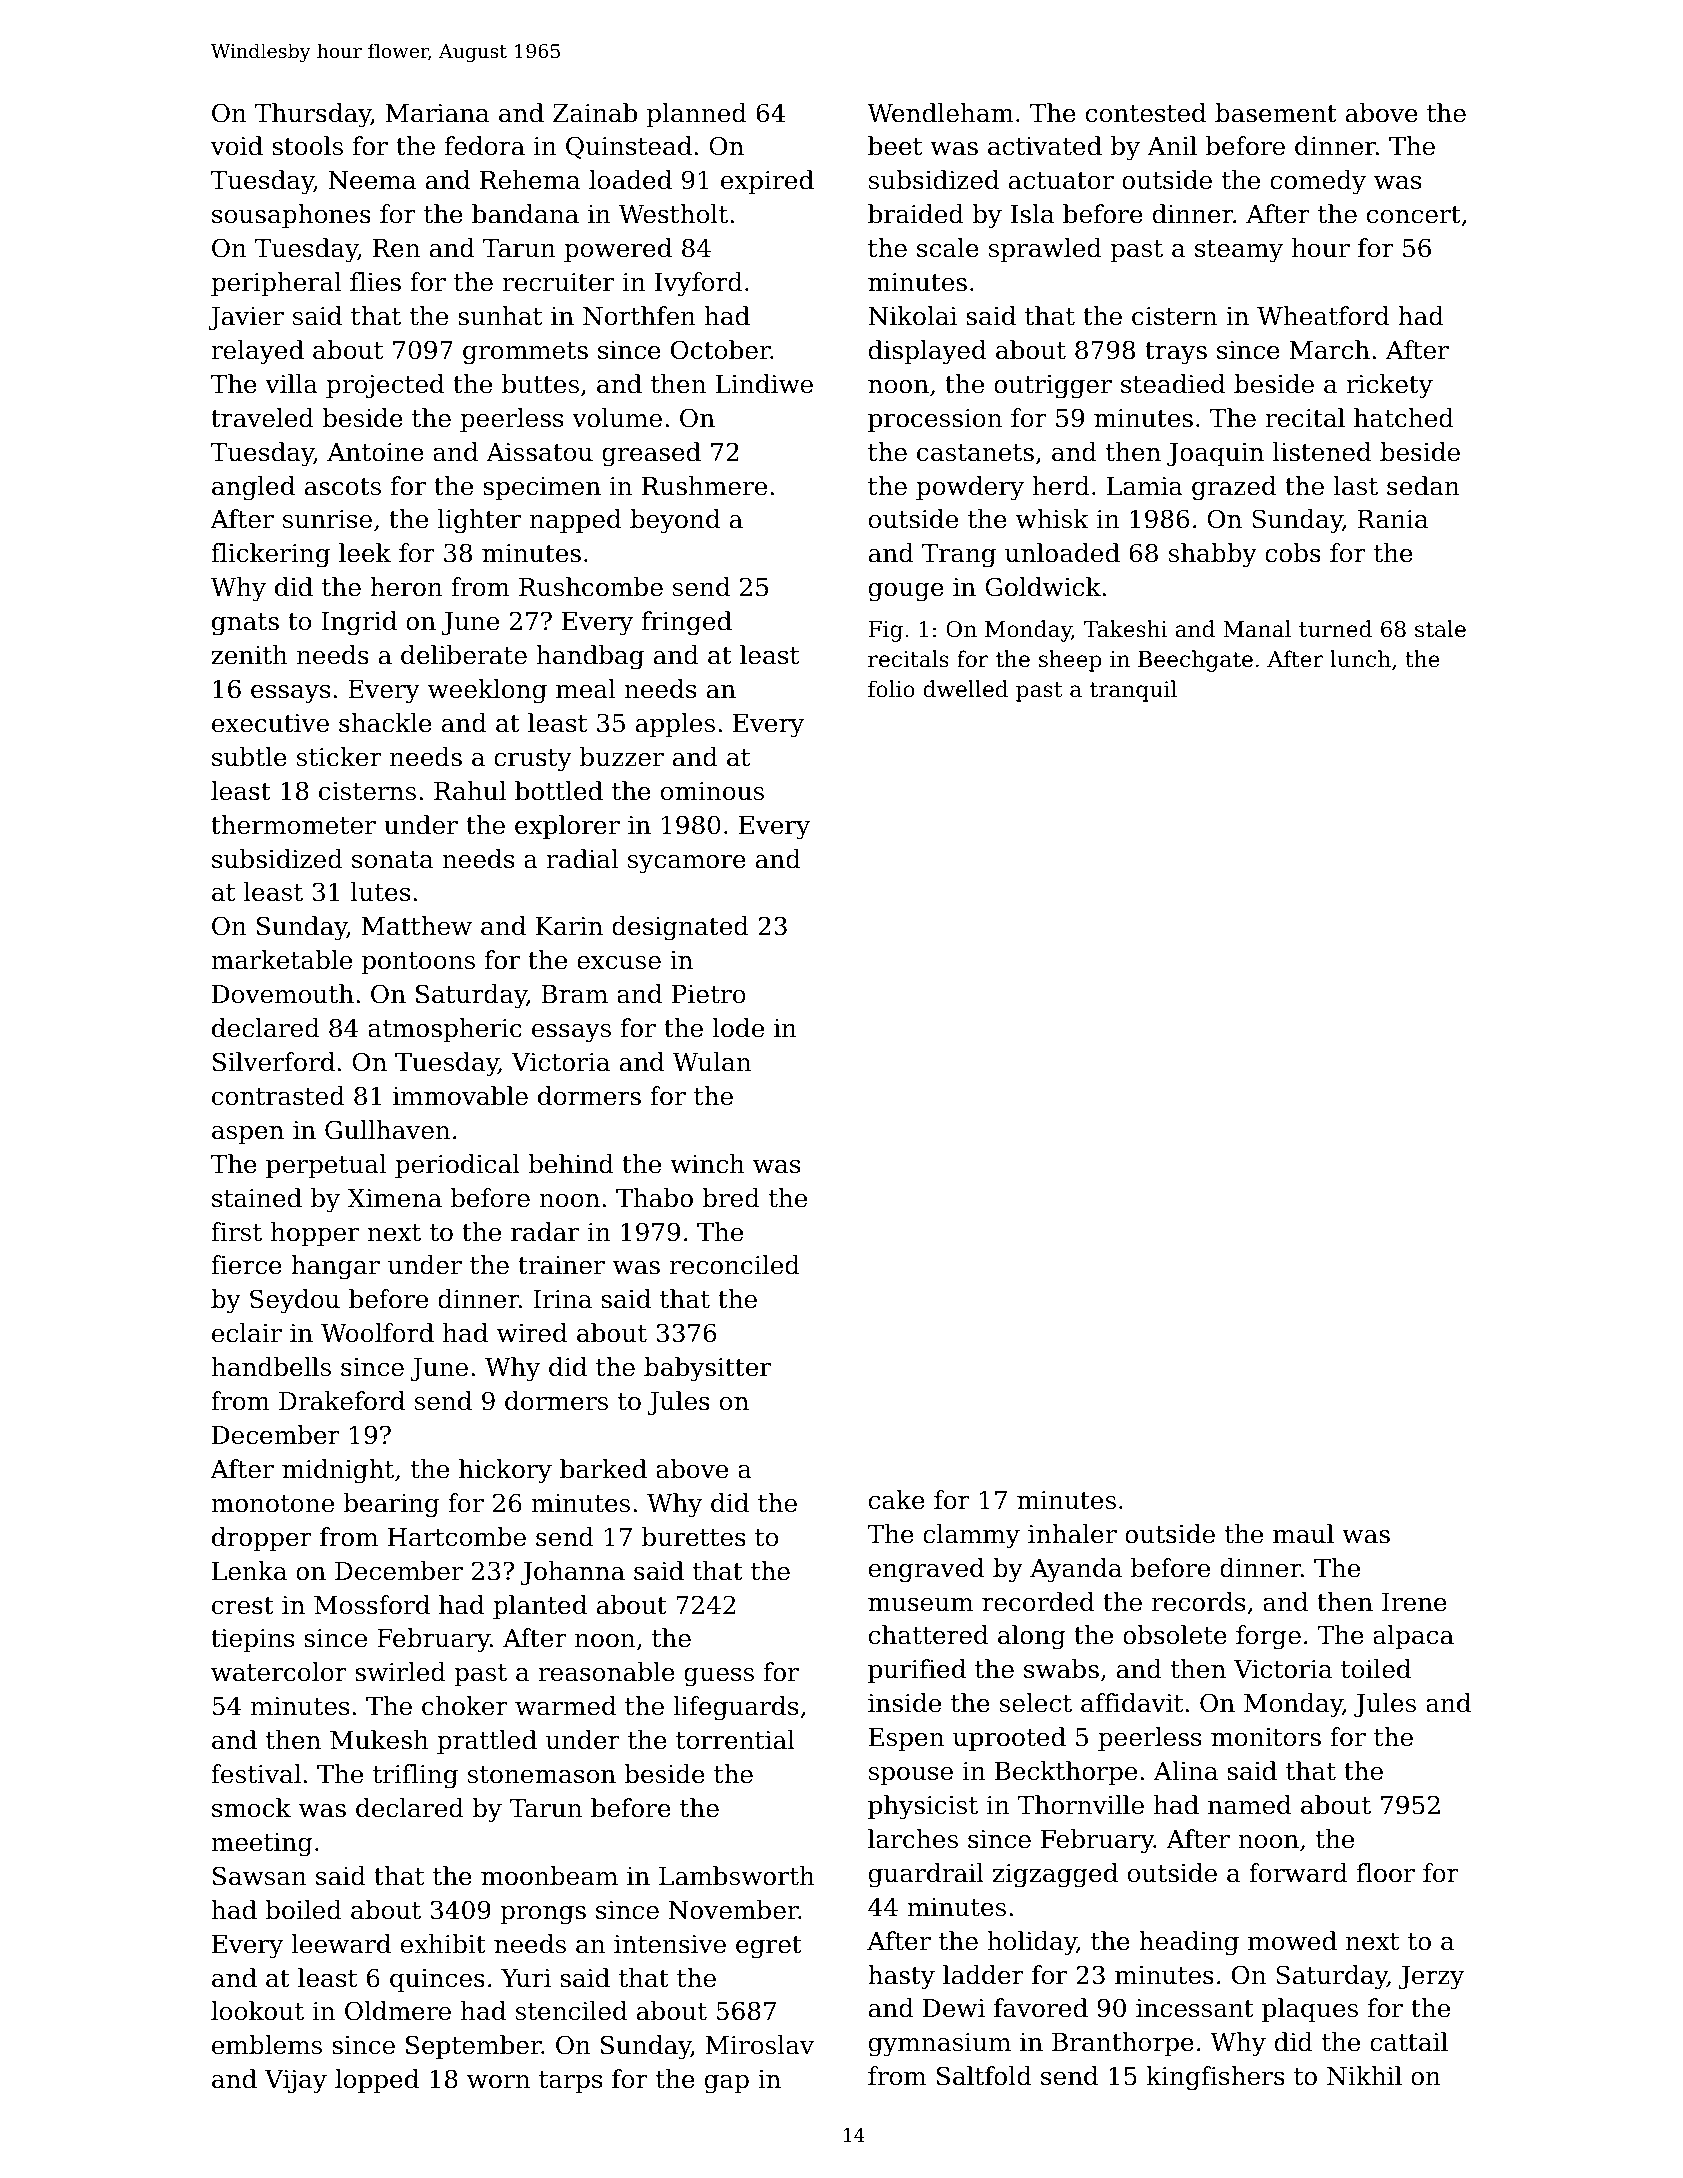  Describe the element at coordinates (675, 521) in the screenshot. I see `beyond` at that location.
